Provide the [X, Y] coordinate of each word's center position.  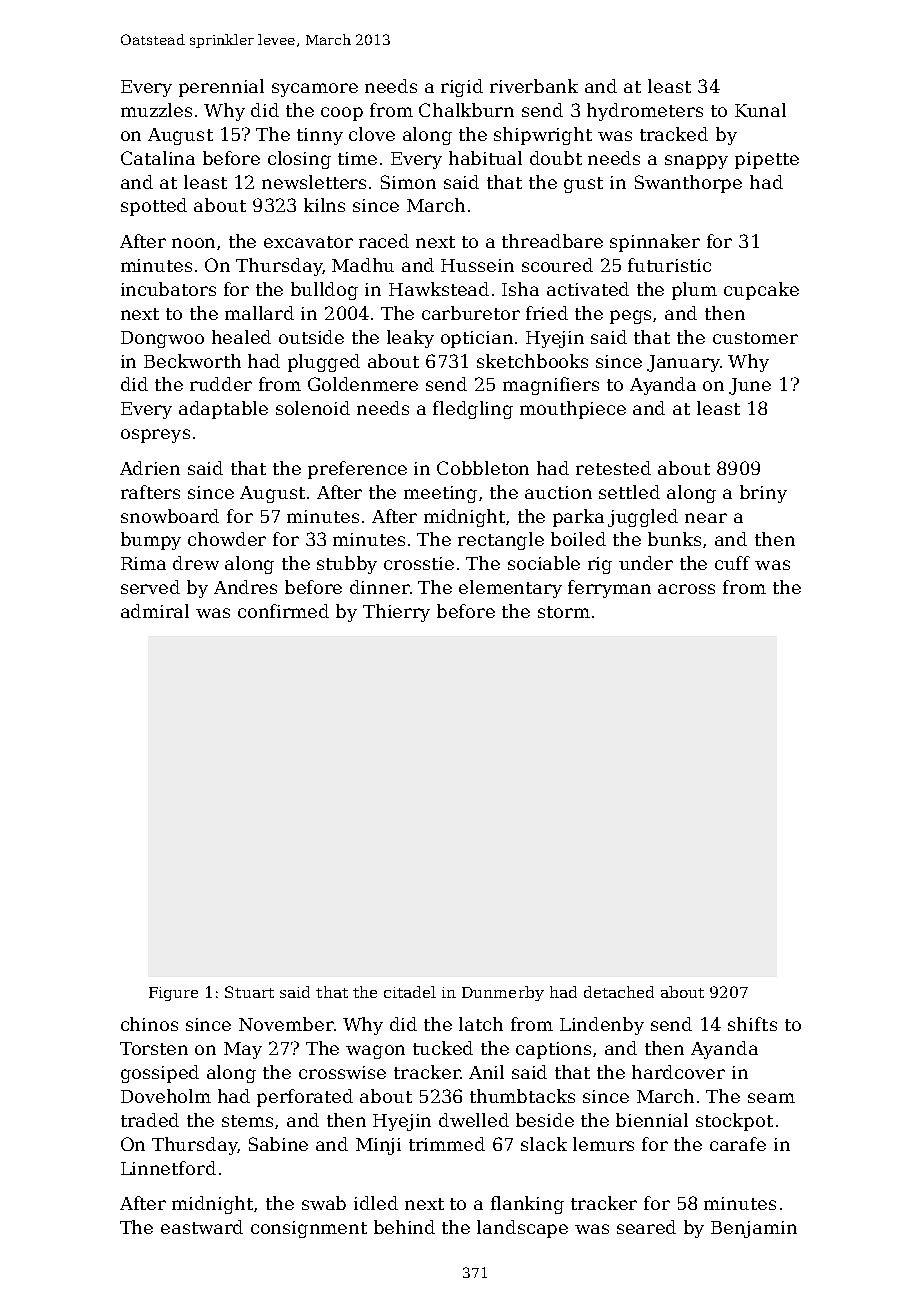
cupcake [761, 291]
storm [564, 612]
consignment [309, 1229]
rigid [462, 88]
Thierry [396, 613]
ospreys [155, 436]
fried [547, 313]
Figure [173, 994]
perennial [221, 88]
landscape [522, 1229]
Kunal [760, 110]
